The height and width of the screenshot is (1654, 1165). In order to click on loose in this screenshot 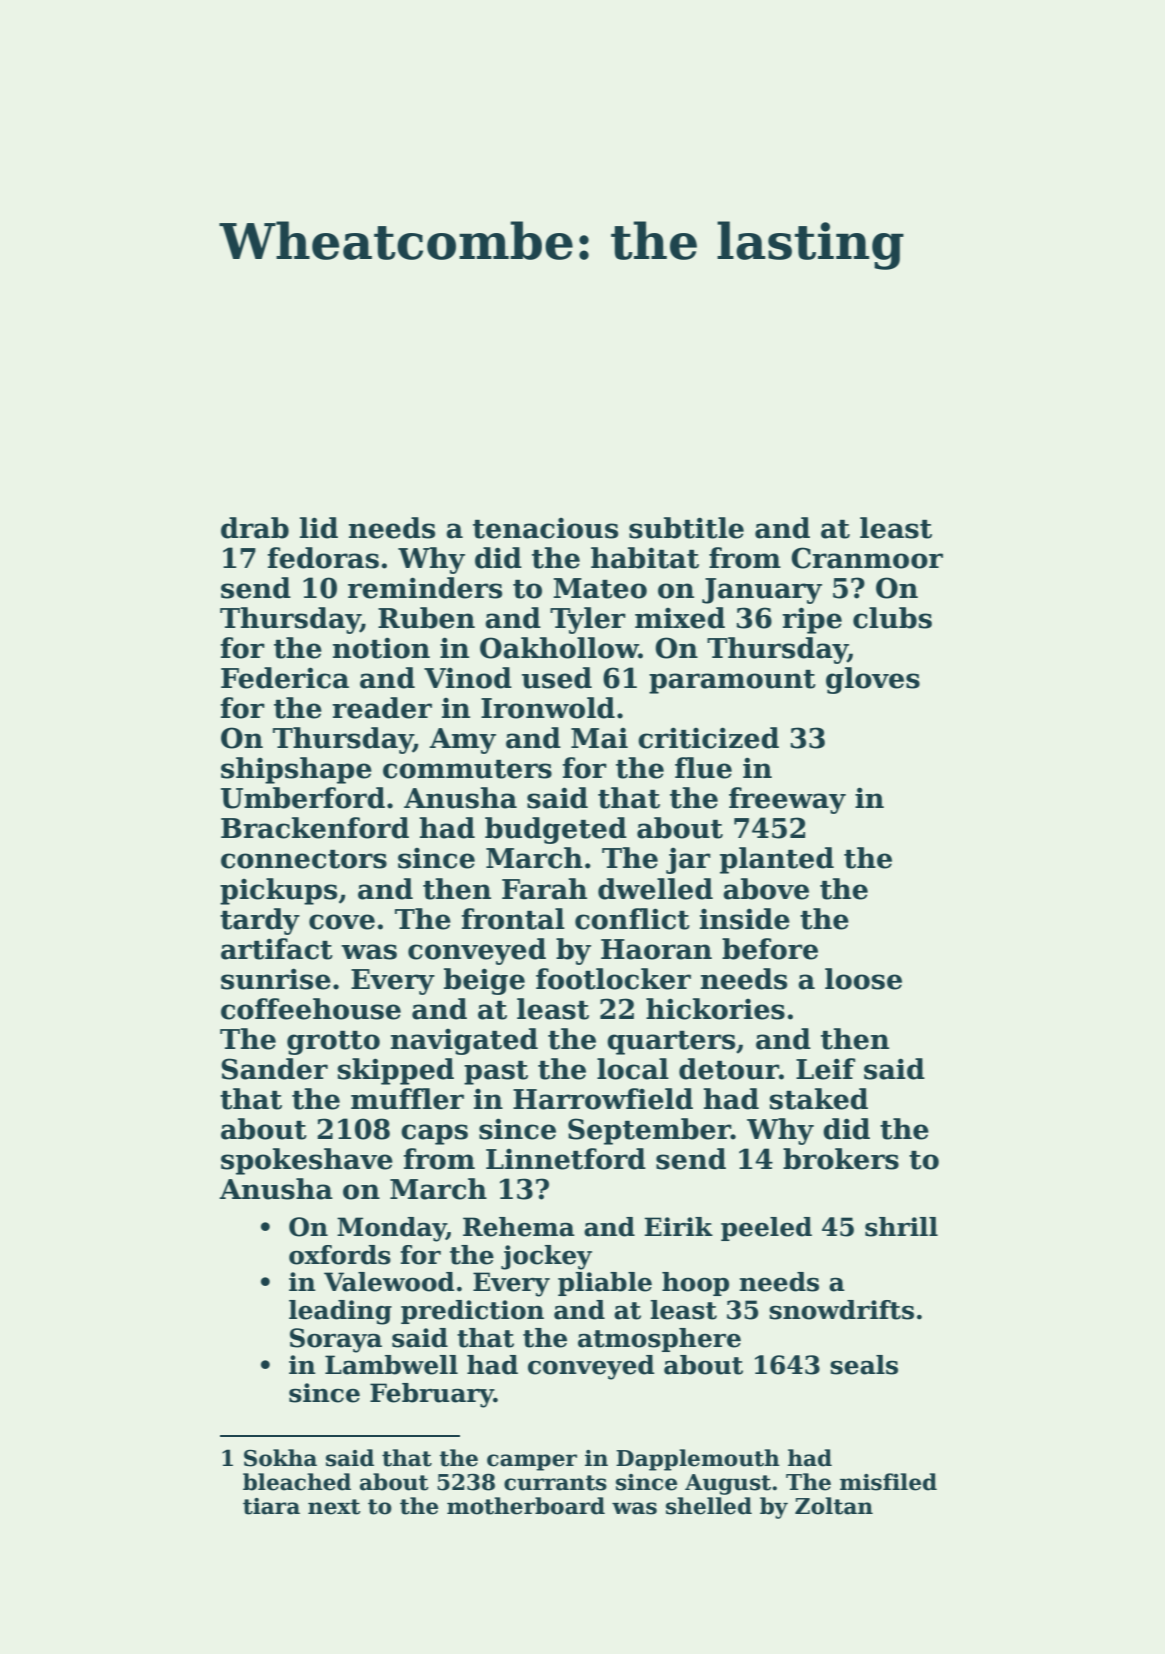, I will do `click(863, 979)`.
